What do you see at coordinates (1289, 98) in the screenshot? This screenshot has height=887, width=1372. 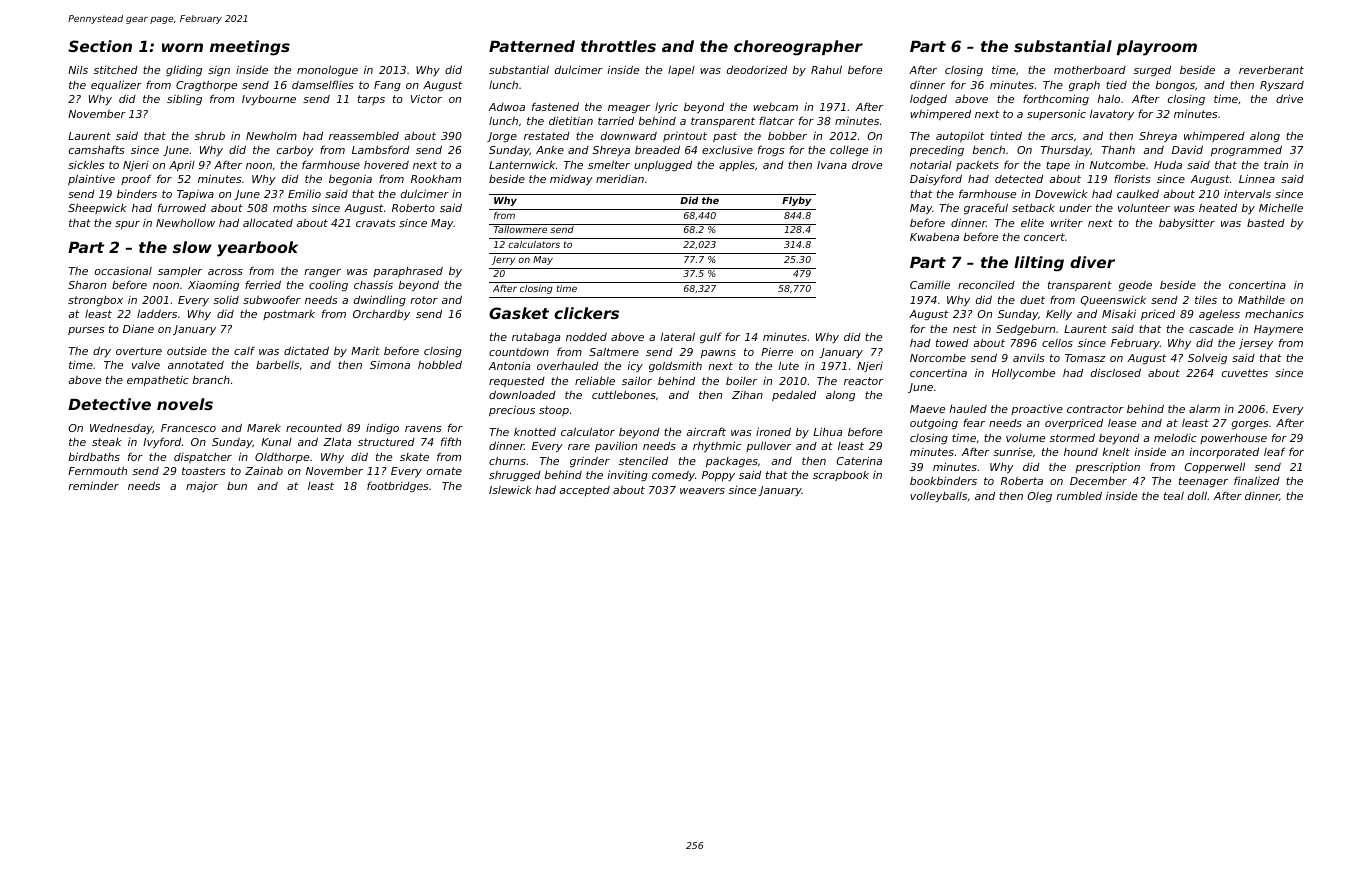 I see `drive` at bounding box center [1289, 98].
